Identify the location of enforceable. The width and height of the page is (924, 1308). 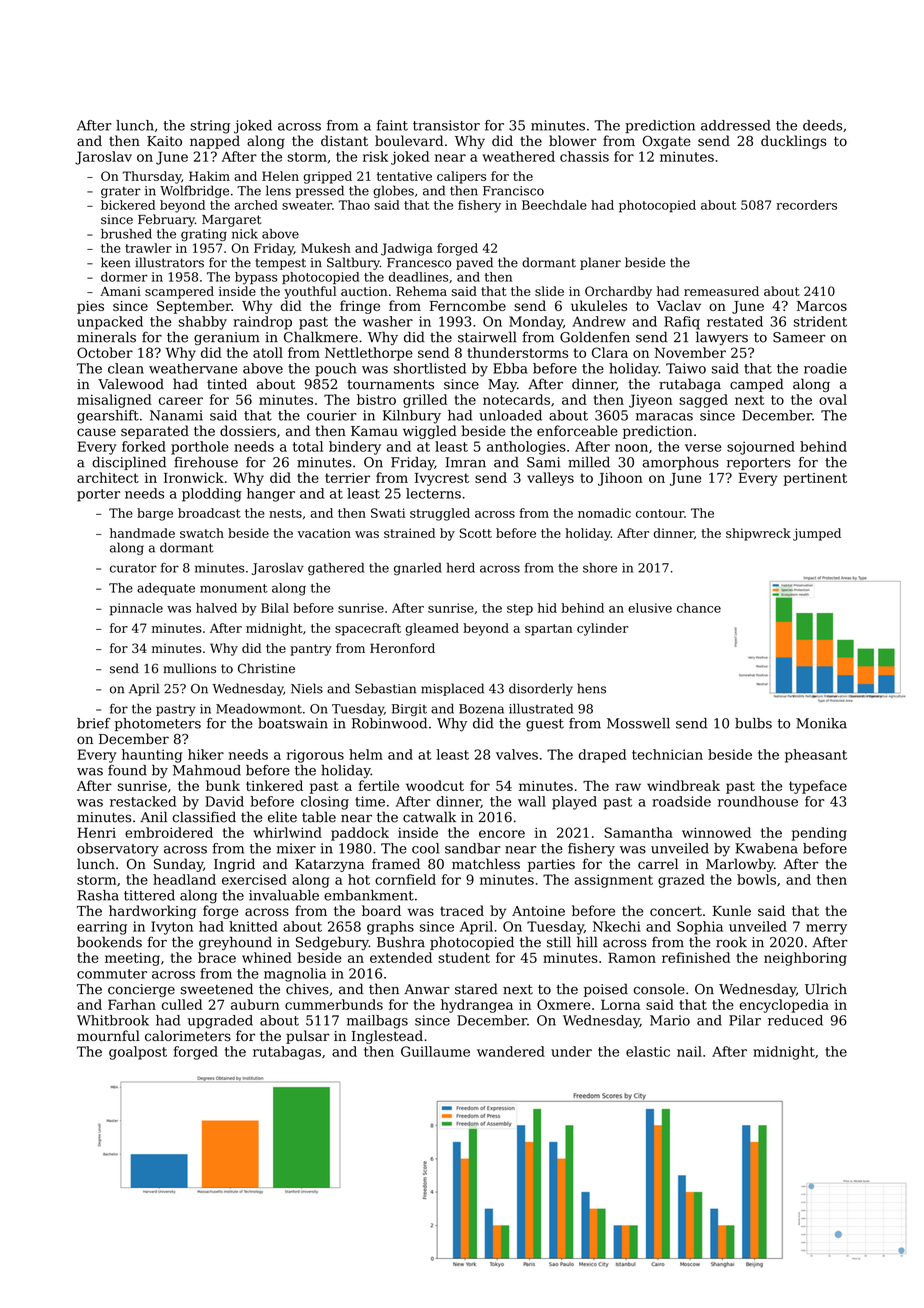
(577, 430).
